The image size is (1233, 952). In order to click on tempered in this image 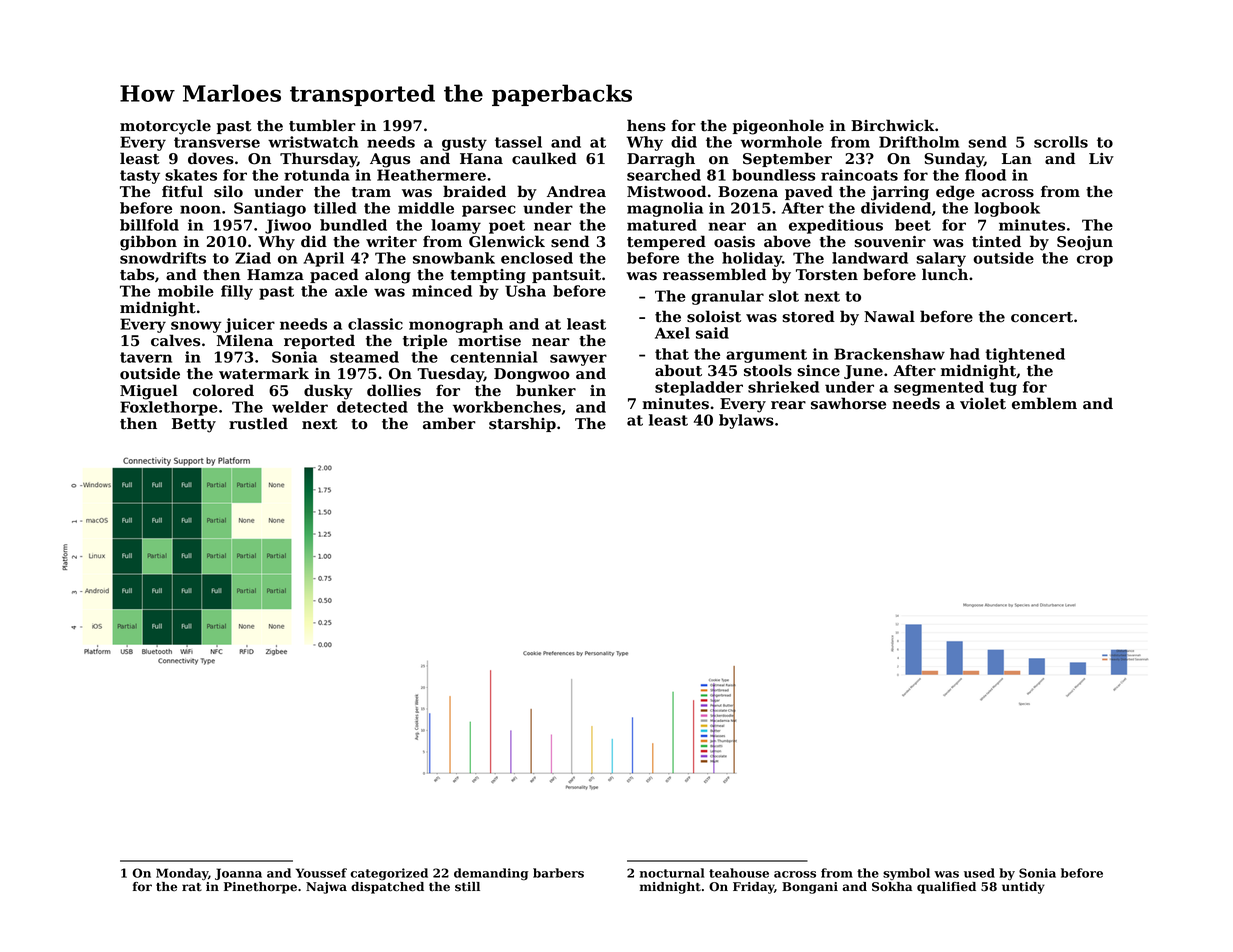, I will do `click(666, 242)`.
